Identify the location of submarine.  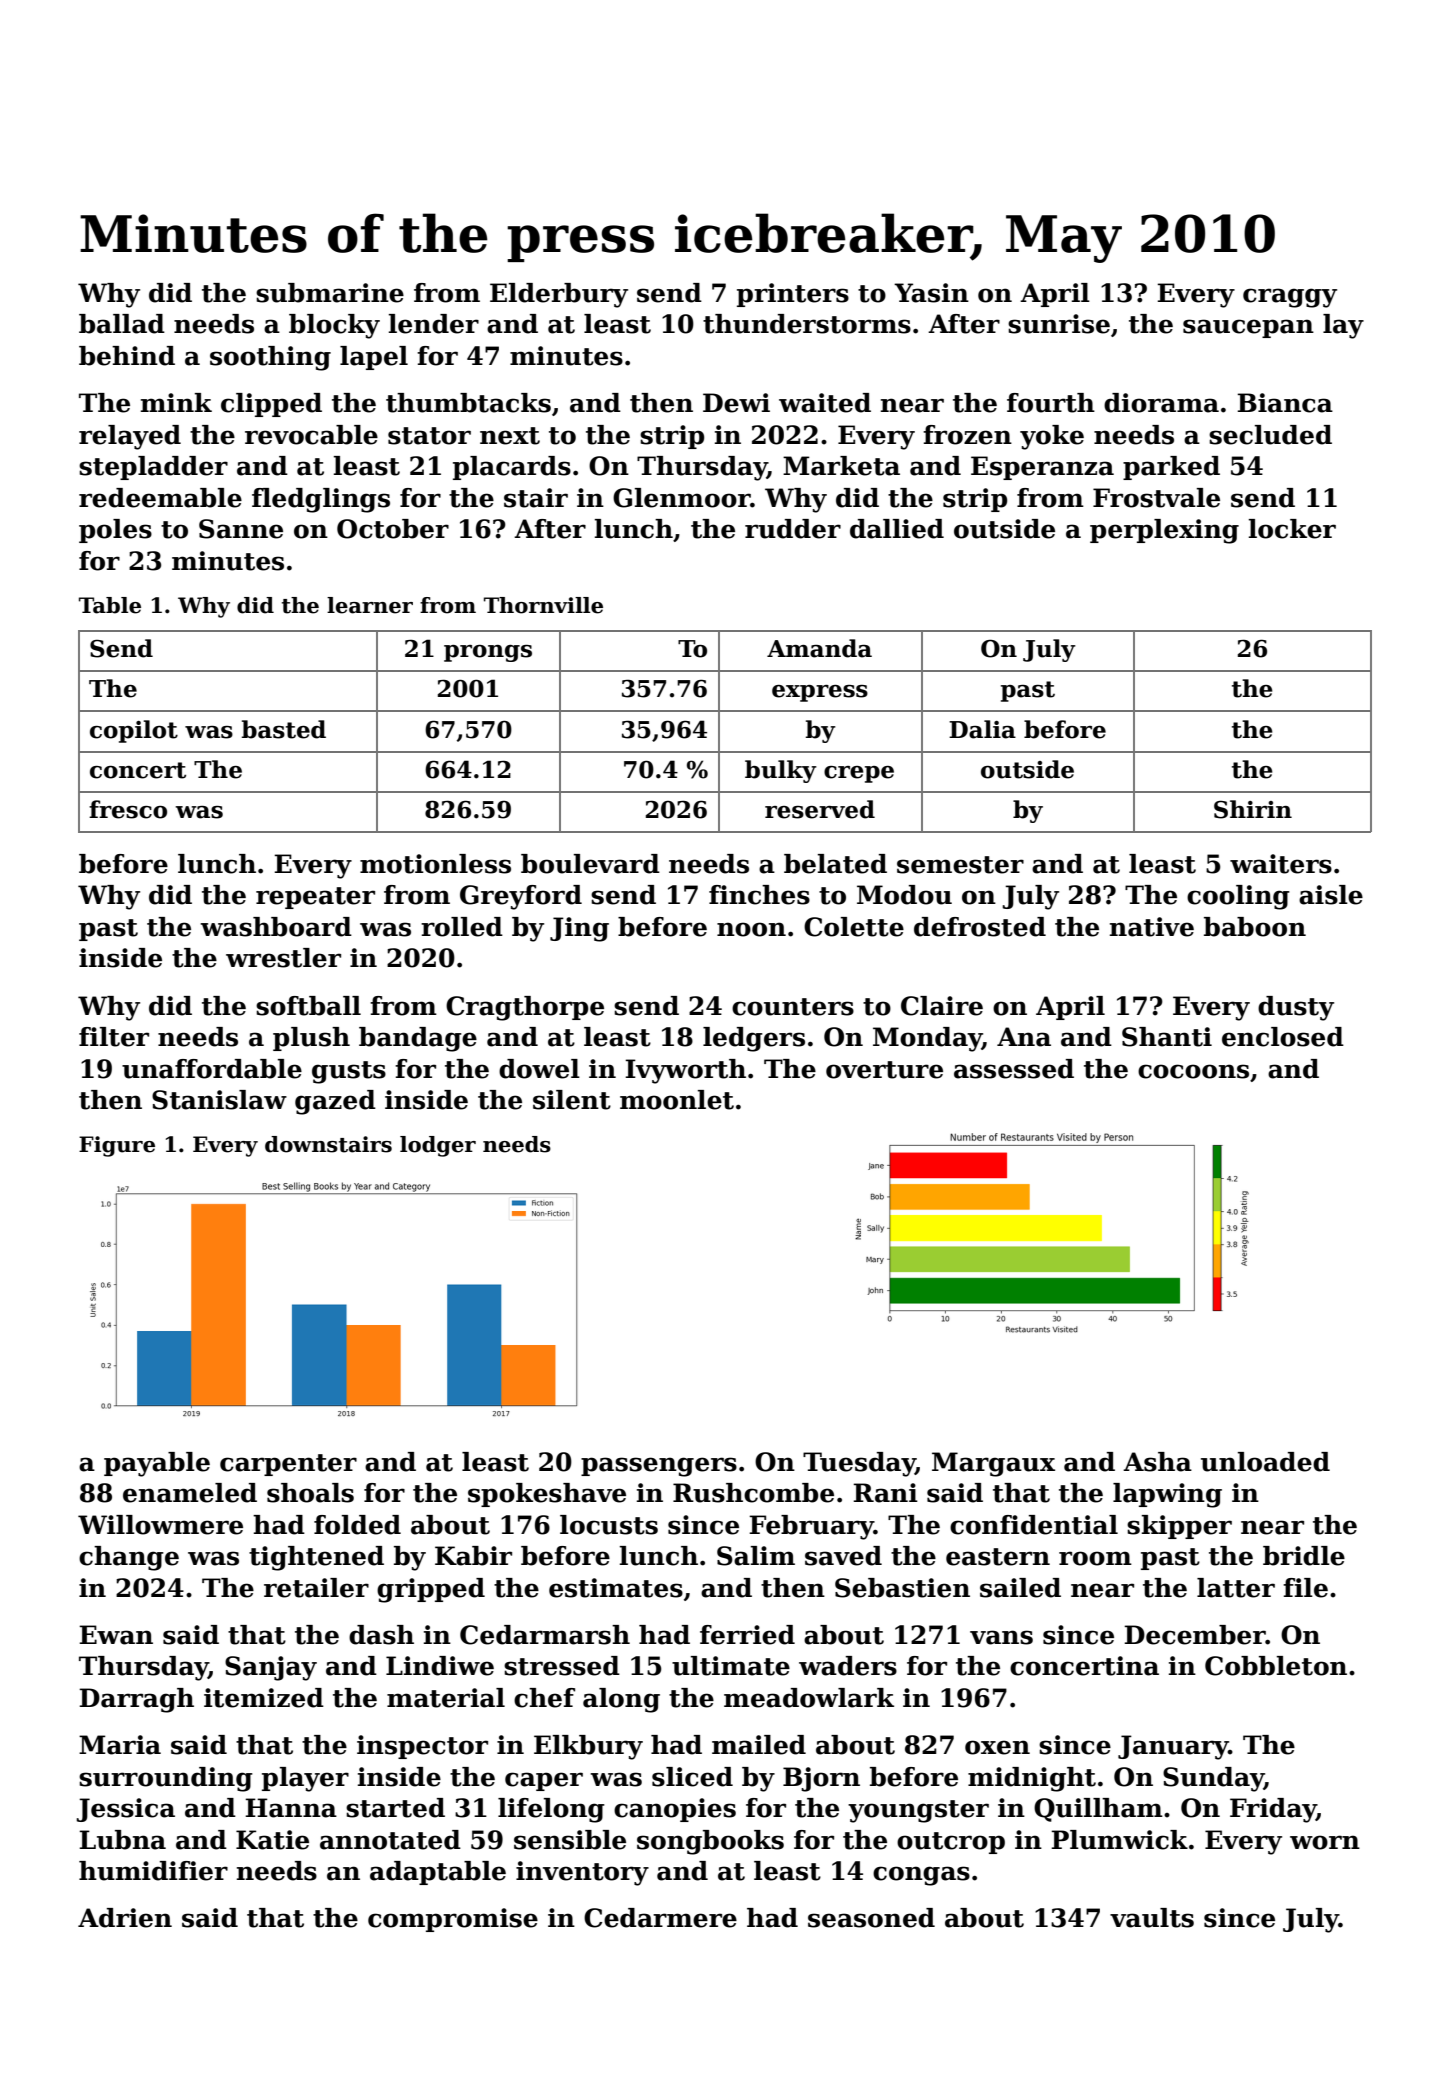
(330, 293).
